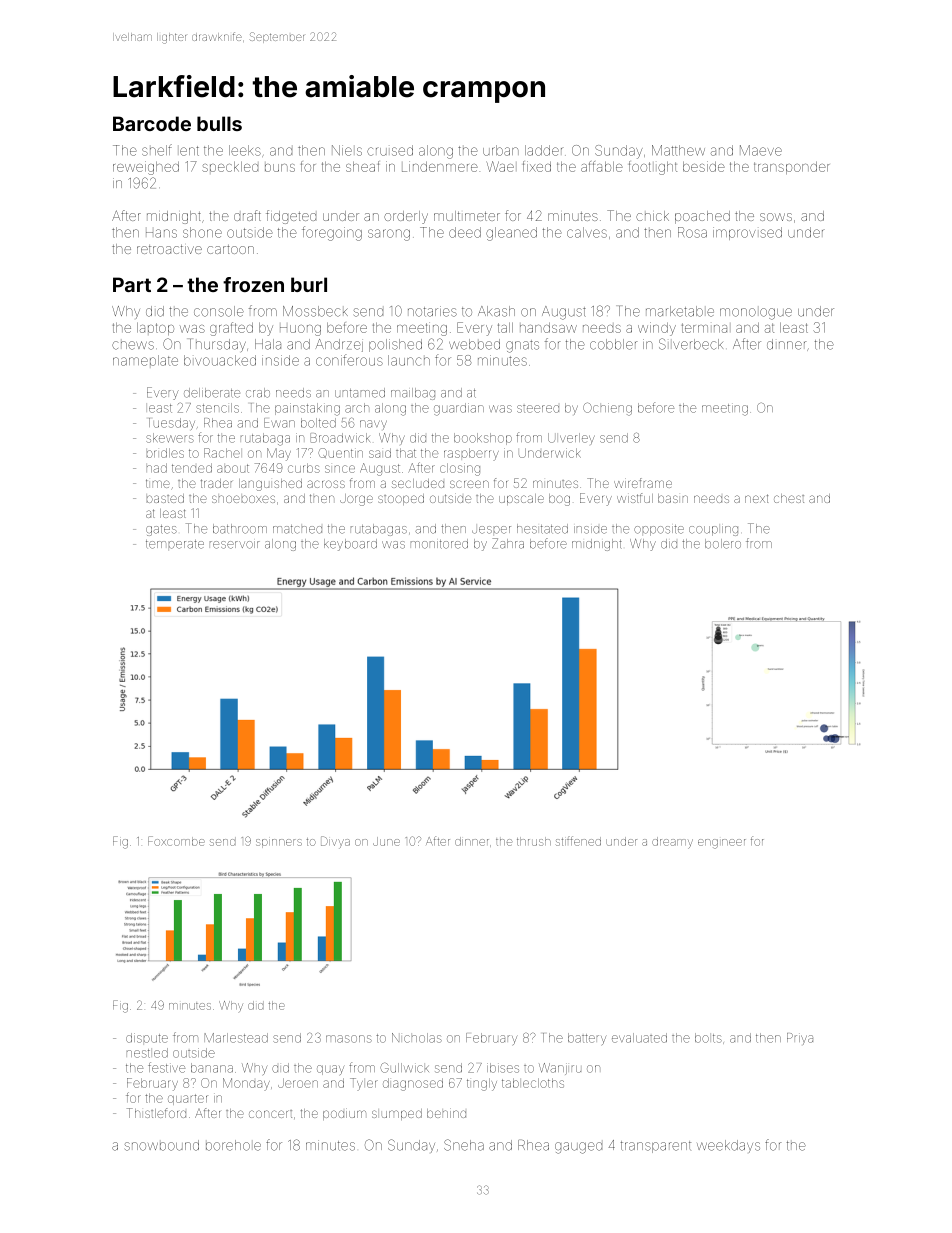 The image size is (952, 1233). What do you see at coordinates (723, 544) in the screenshot?
I see `bolero` at bounding box center [723, 544].
